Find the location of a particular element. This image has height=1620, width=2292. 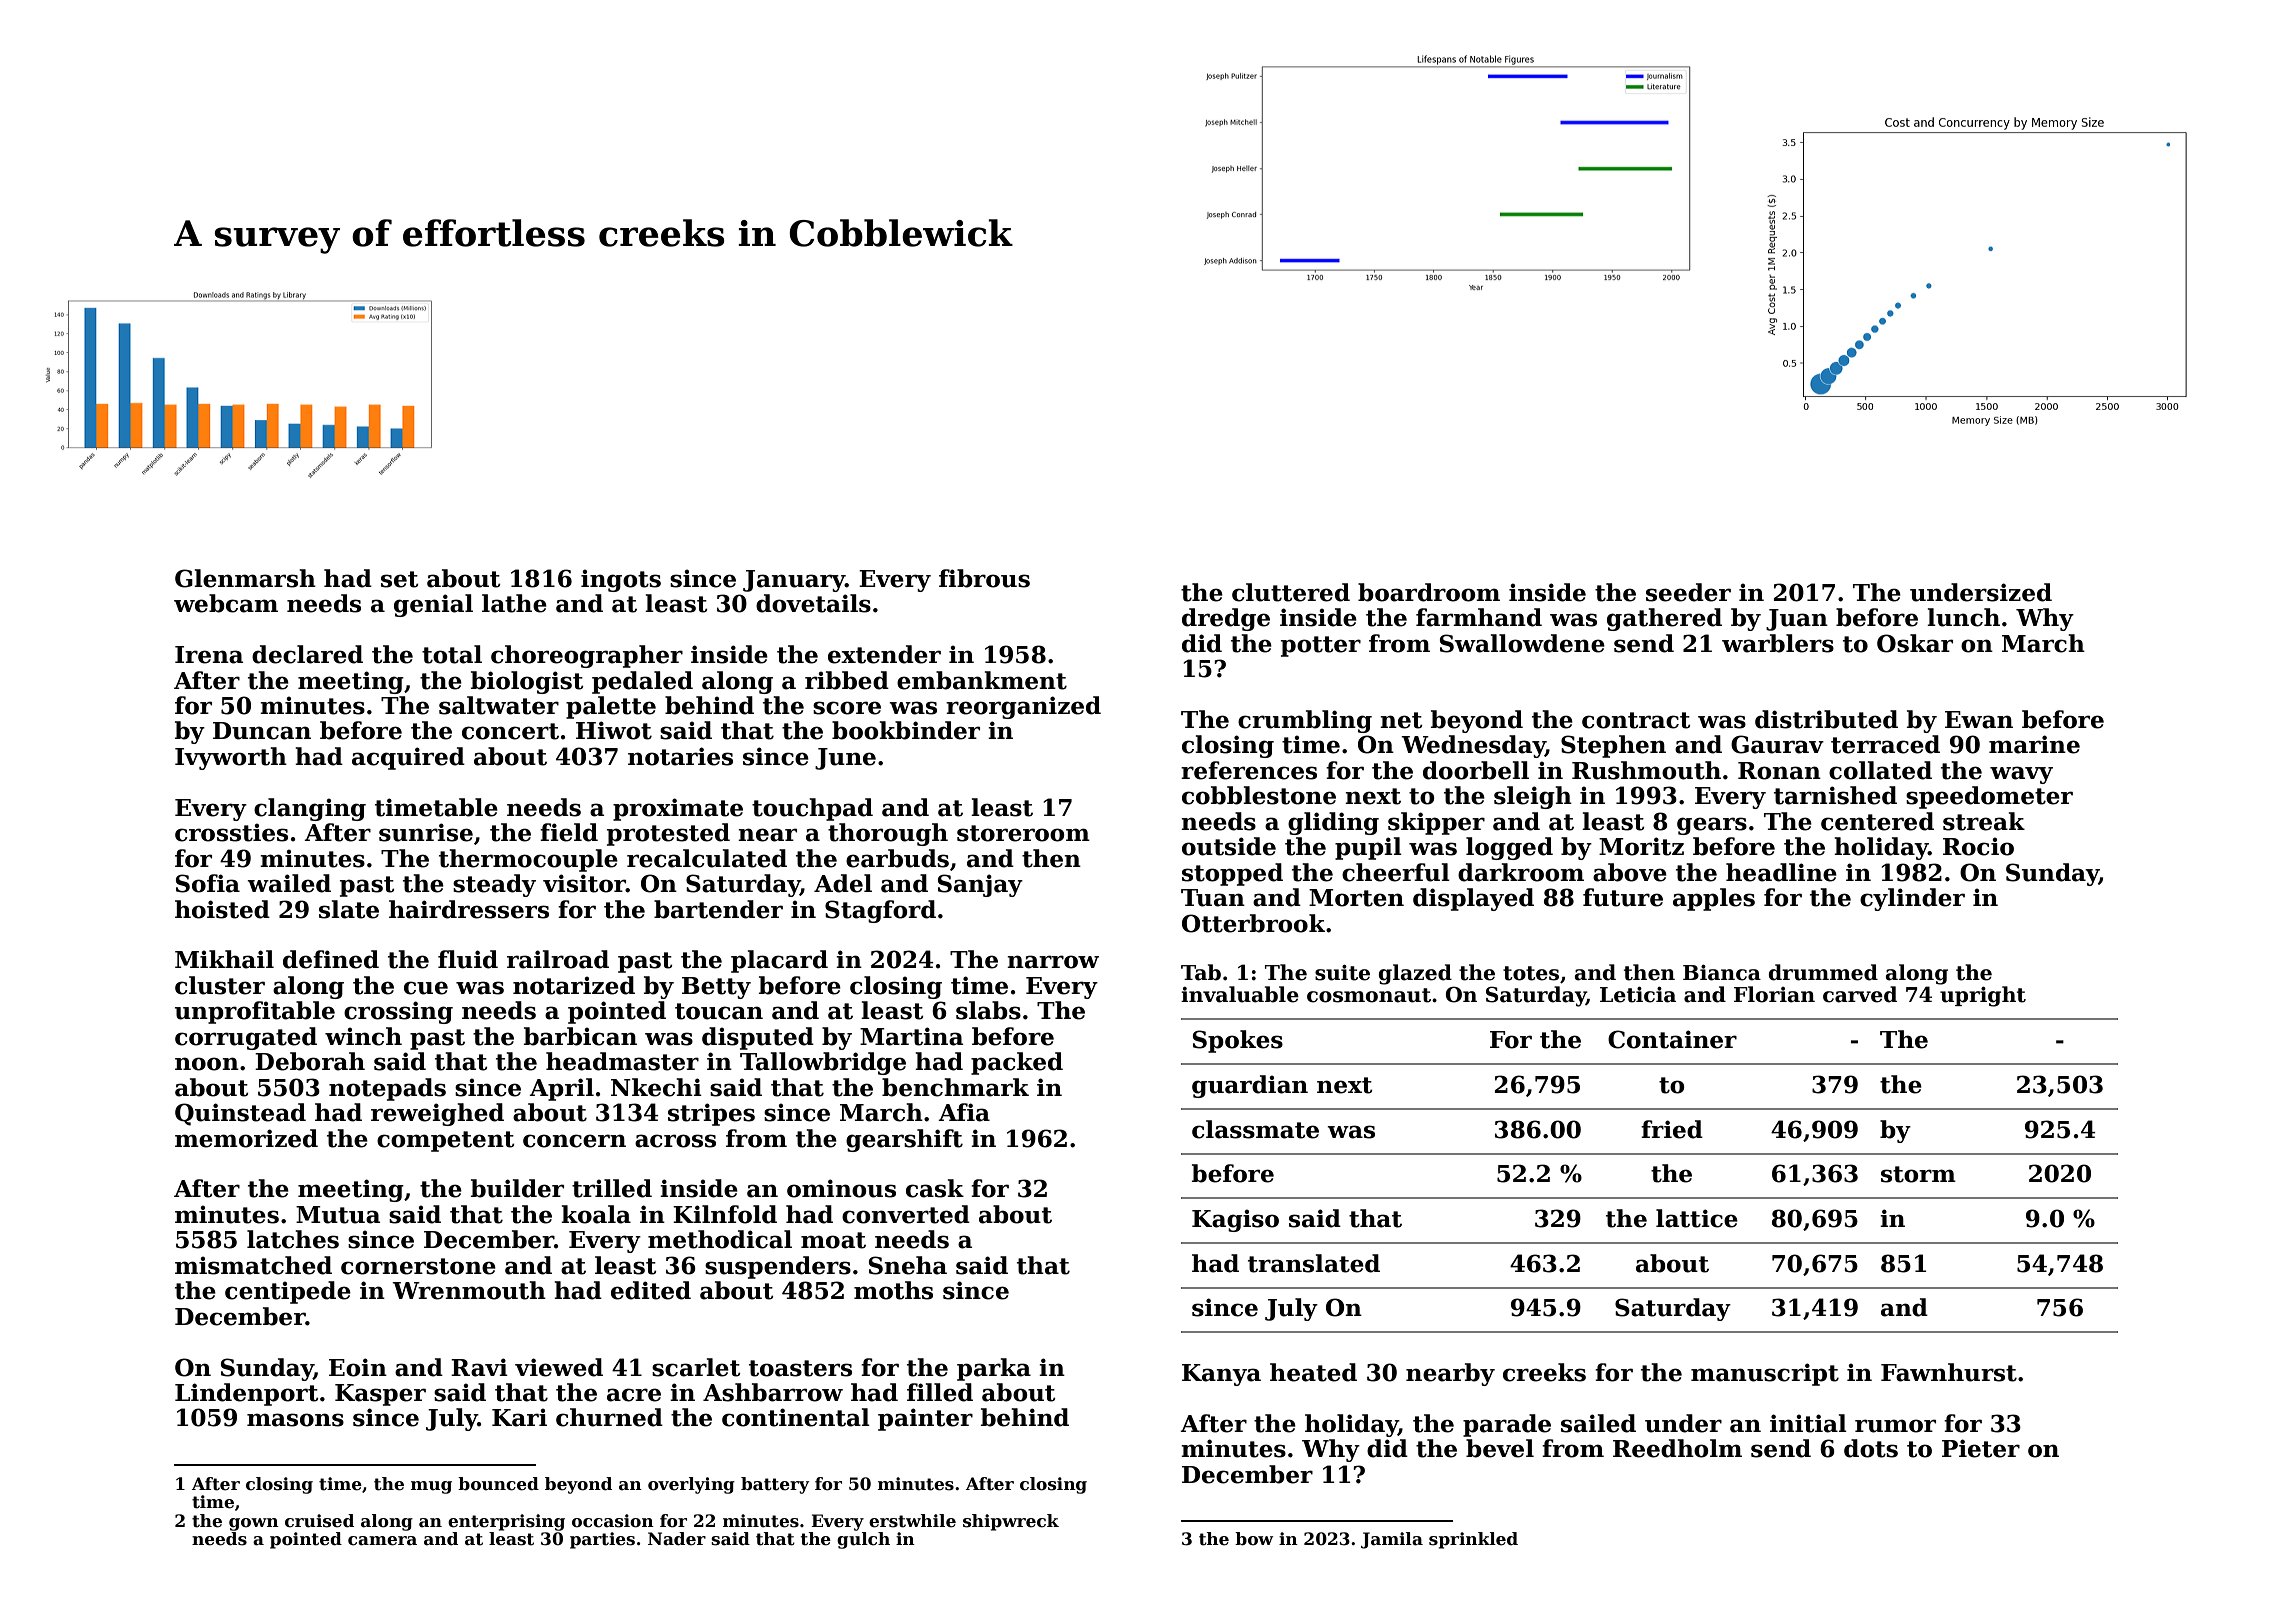

moths is located at coordinates (893, 1290).
